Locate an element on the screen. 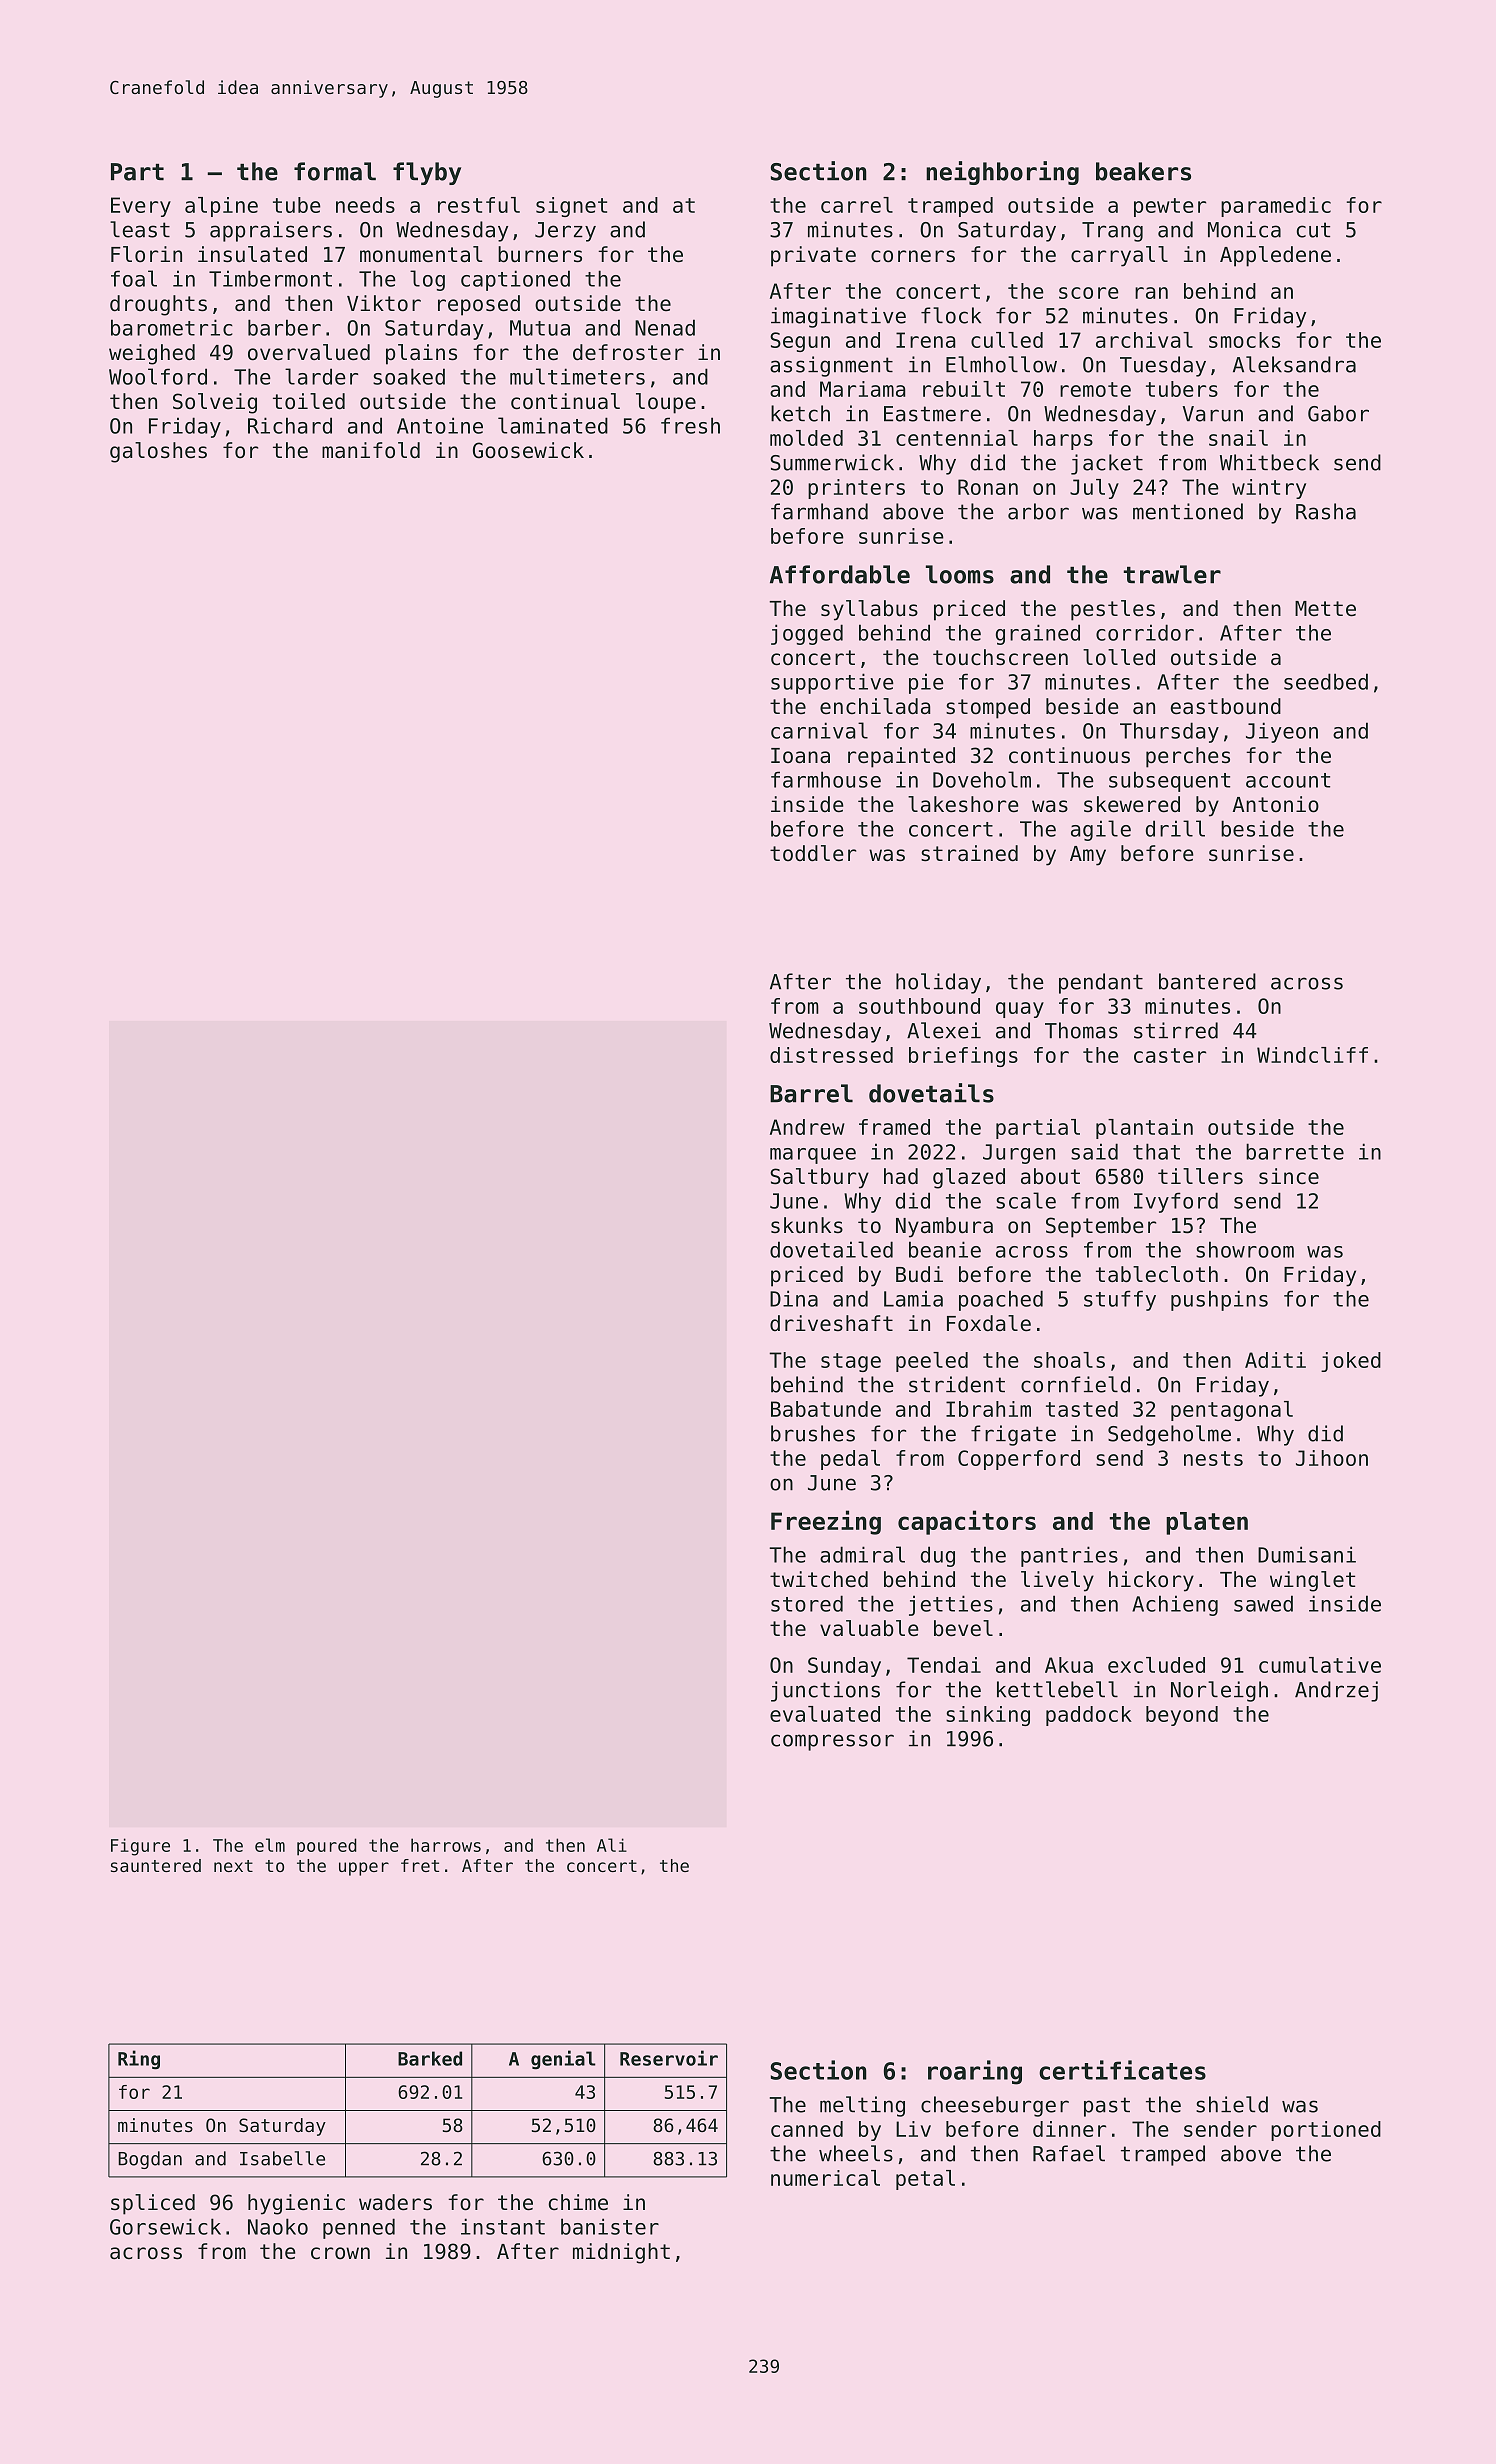 The image size is (1496, 2464). Timbermont is located at coordinates (270, 278).
